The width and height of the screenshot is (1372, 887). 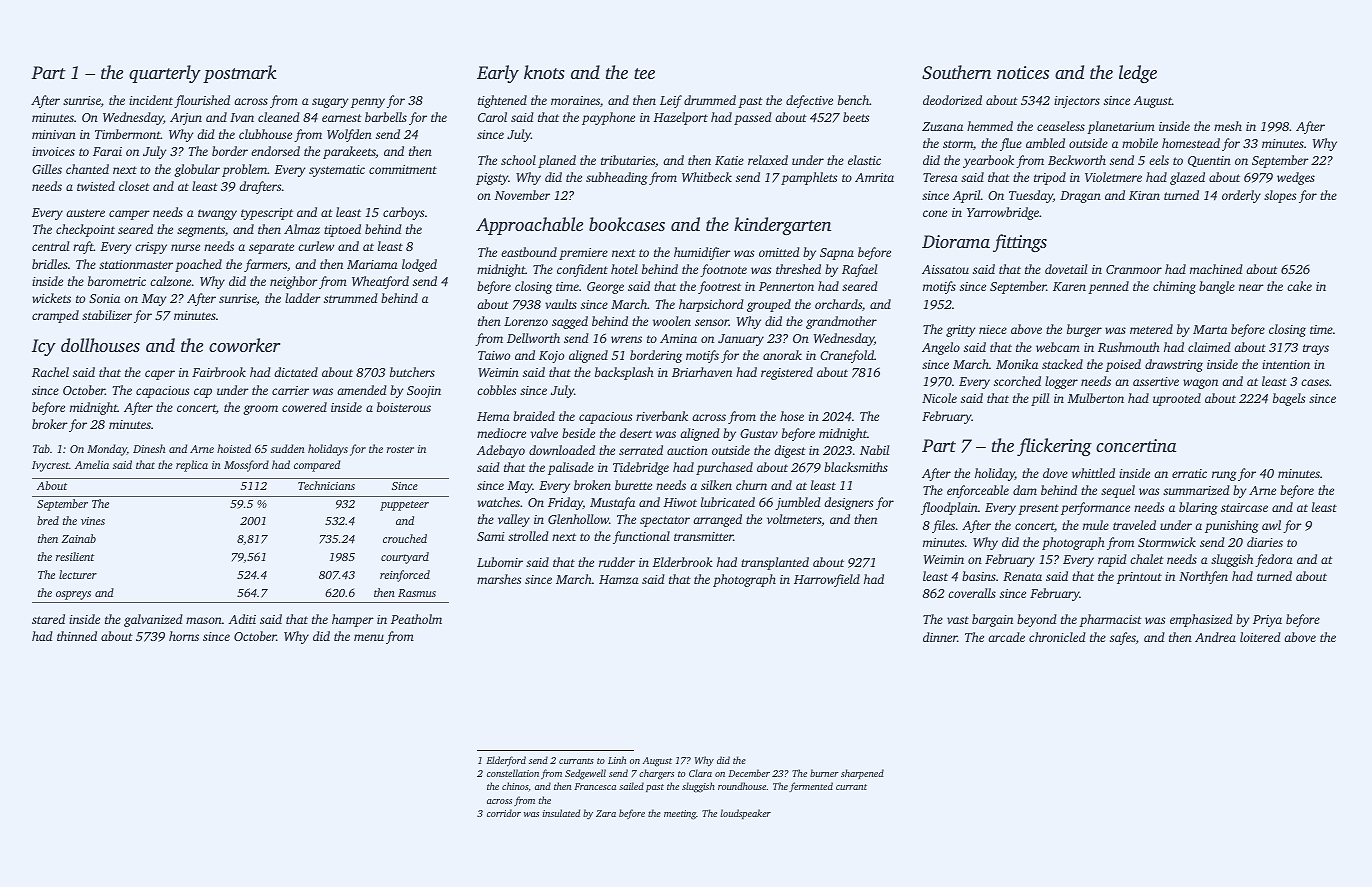 What do you see at coordinates (522, 195) in the screenshot?
I see `November` at bounding box center [522, 195].
